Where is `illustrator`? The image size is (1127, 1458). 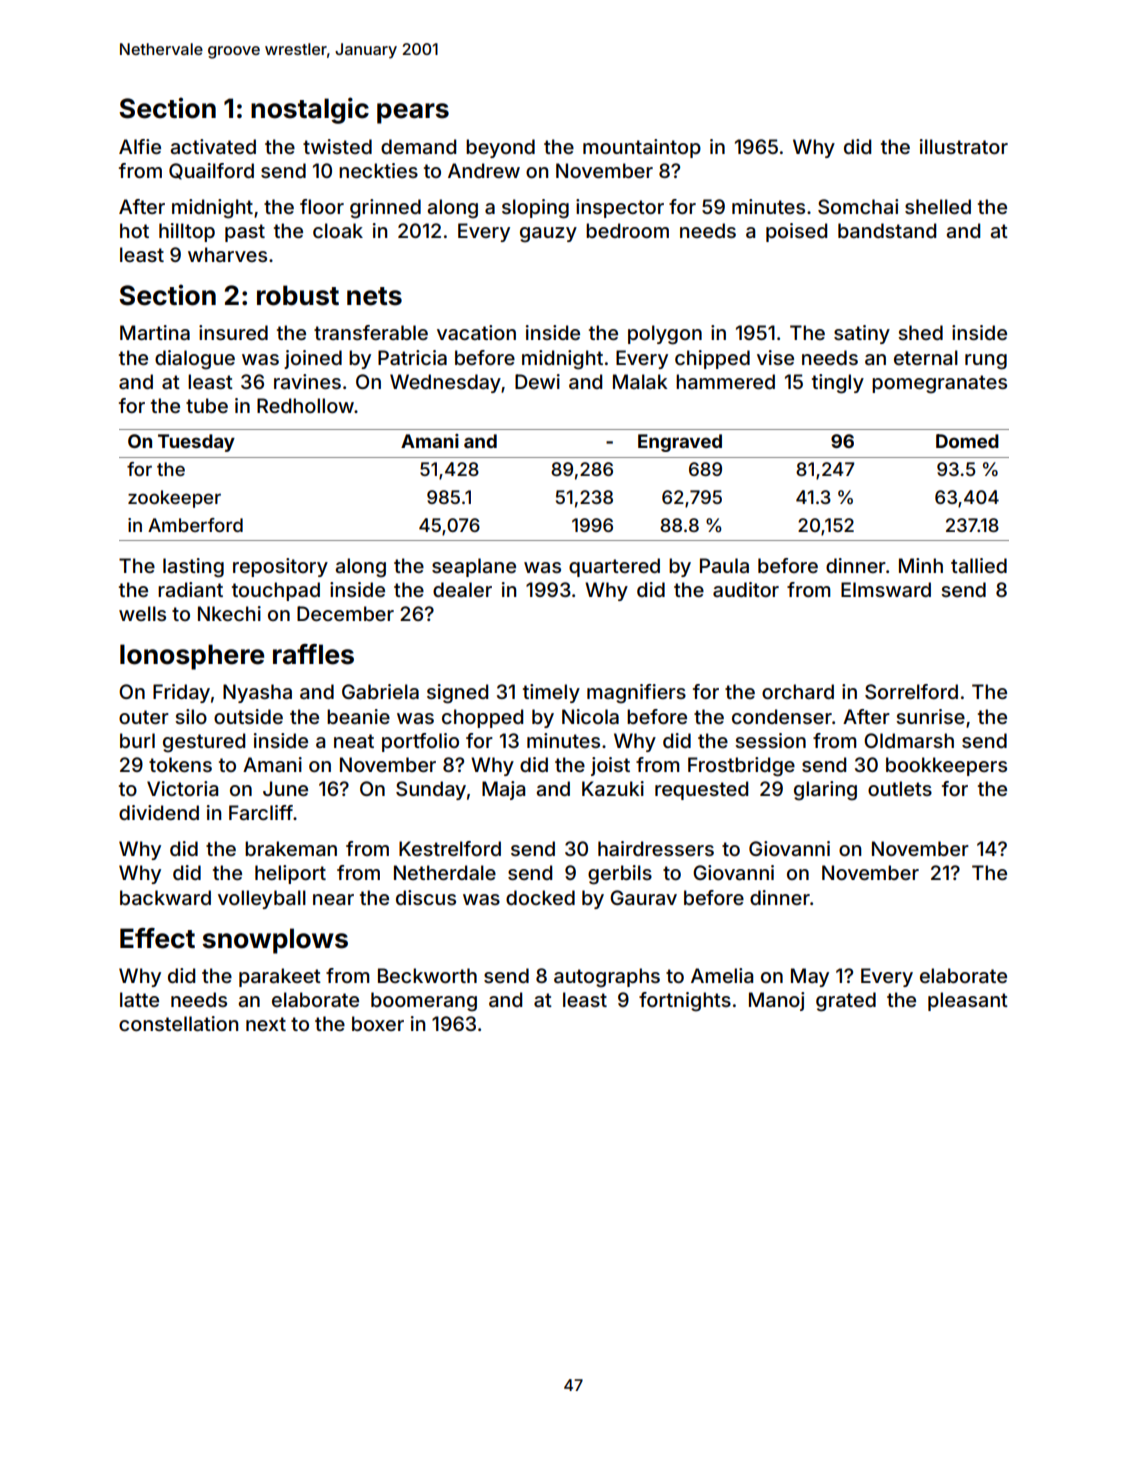
illustrator is located at coordinates (964, 146).
